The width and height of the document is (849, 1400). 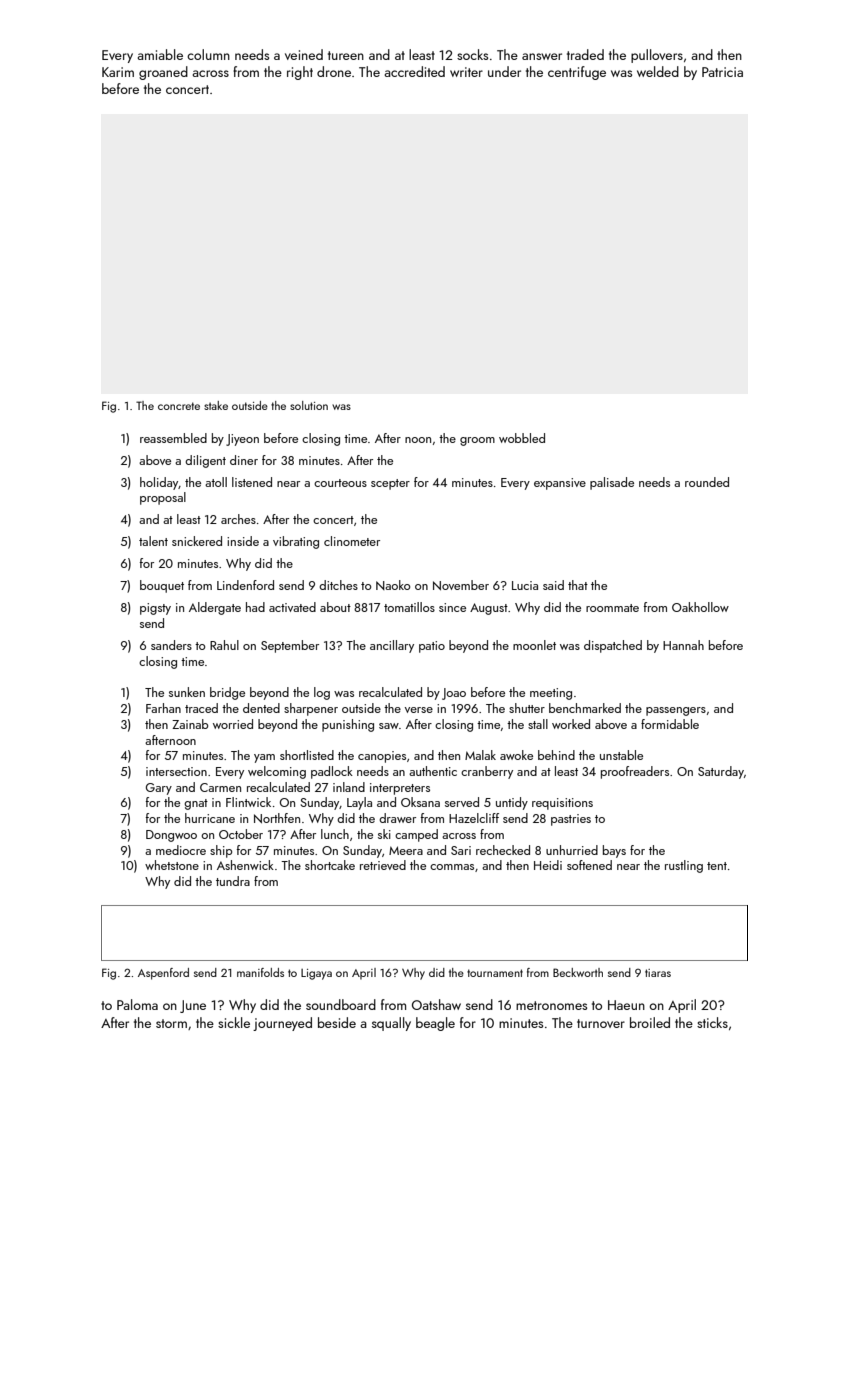 I want to click on wobbled, so click(x=522, y=438).
